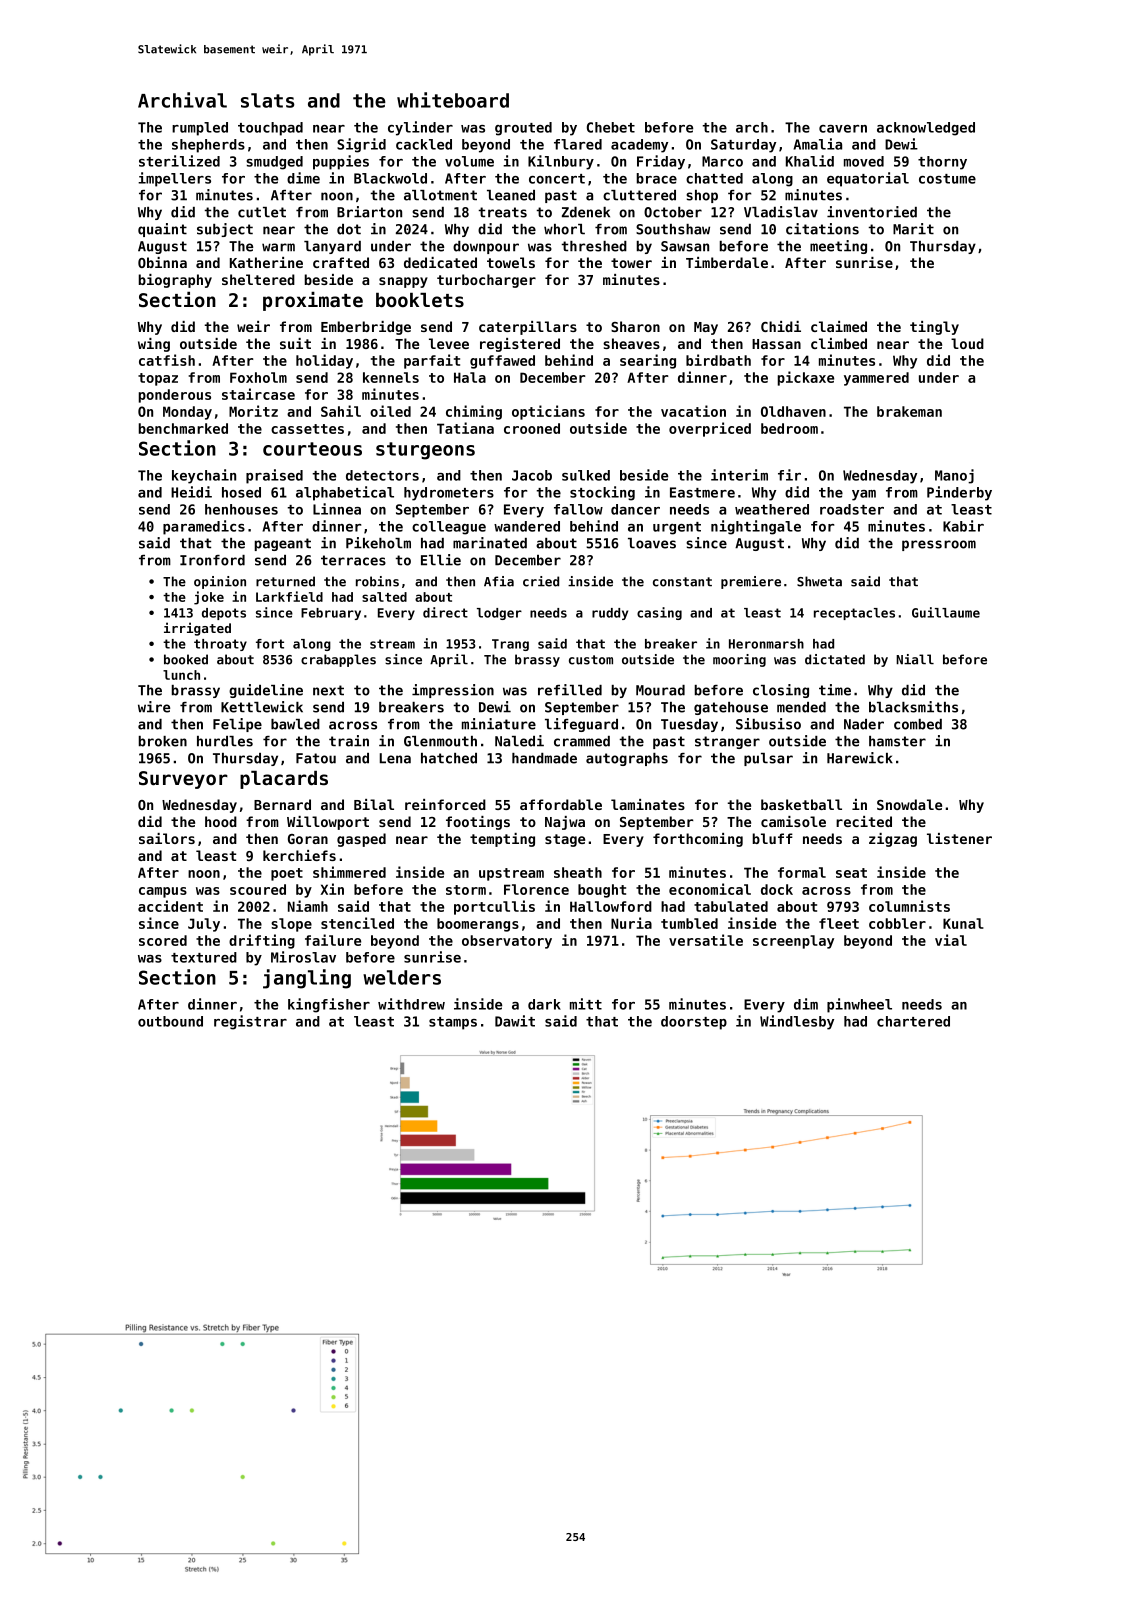  I want to click on jangling, so click(307, 979).
